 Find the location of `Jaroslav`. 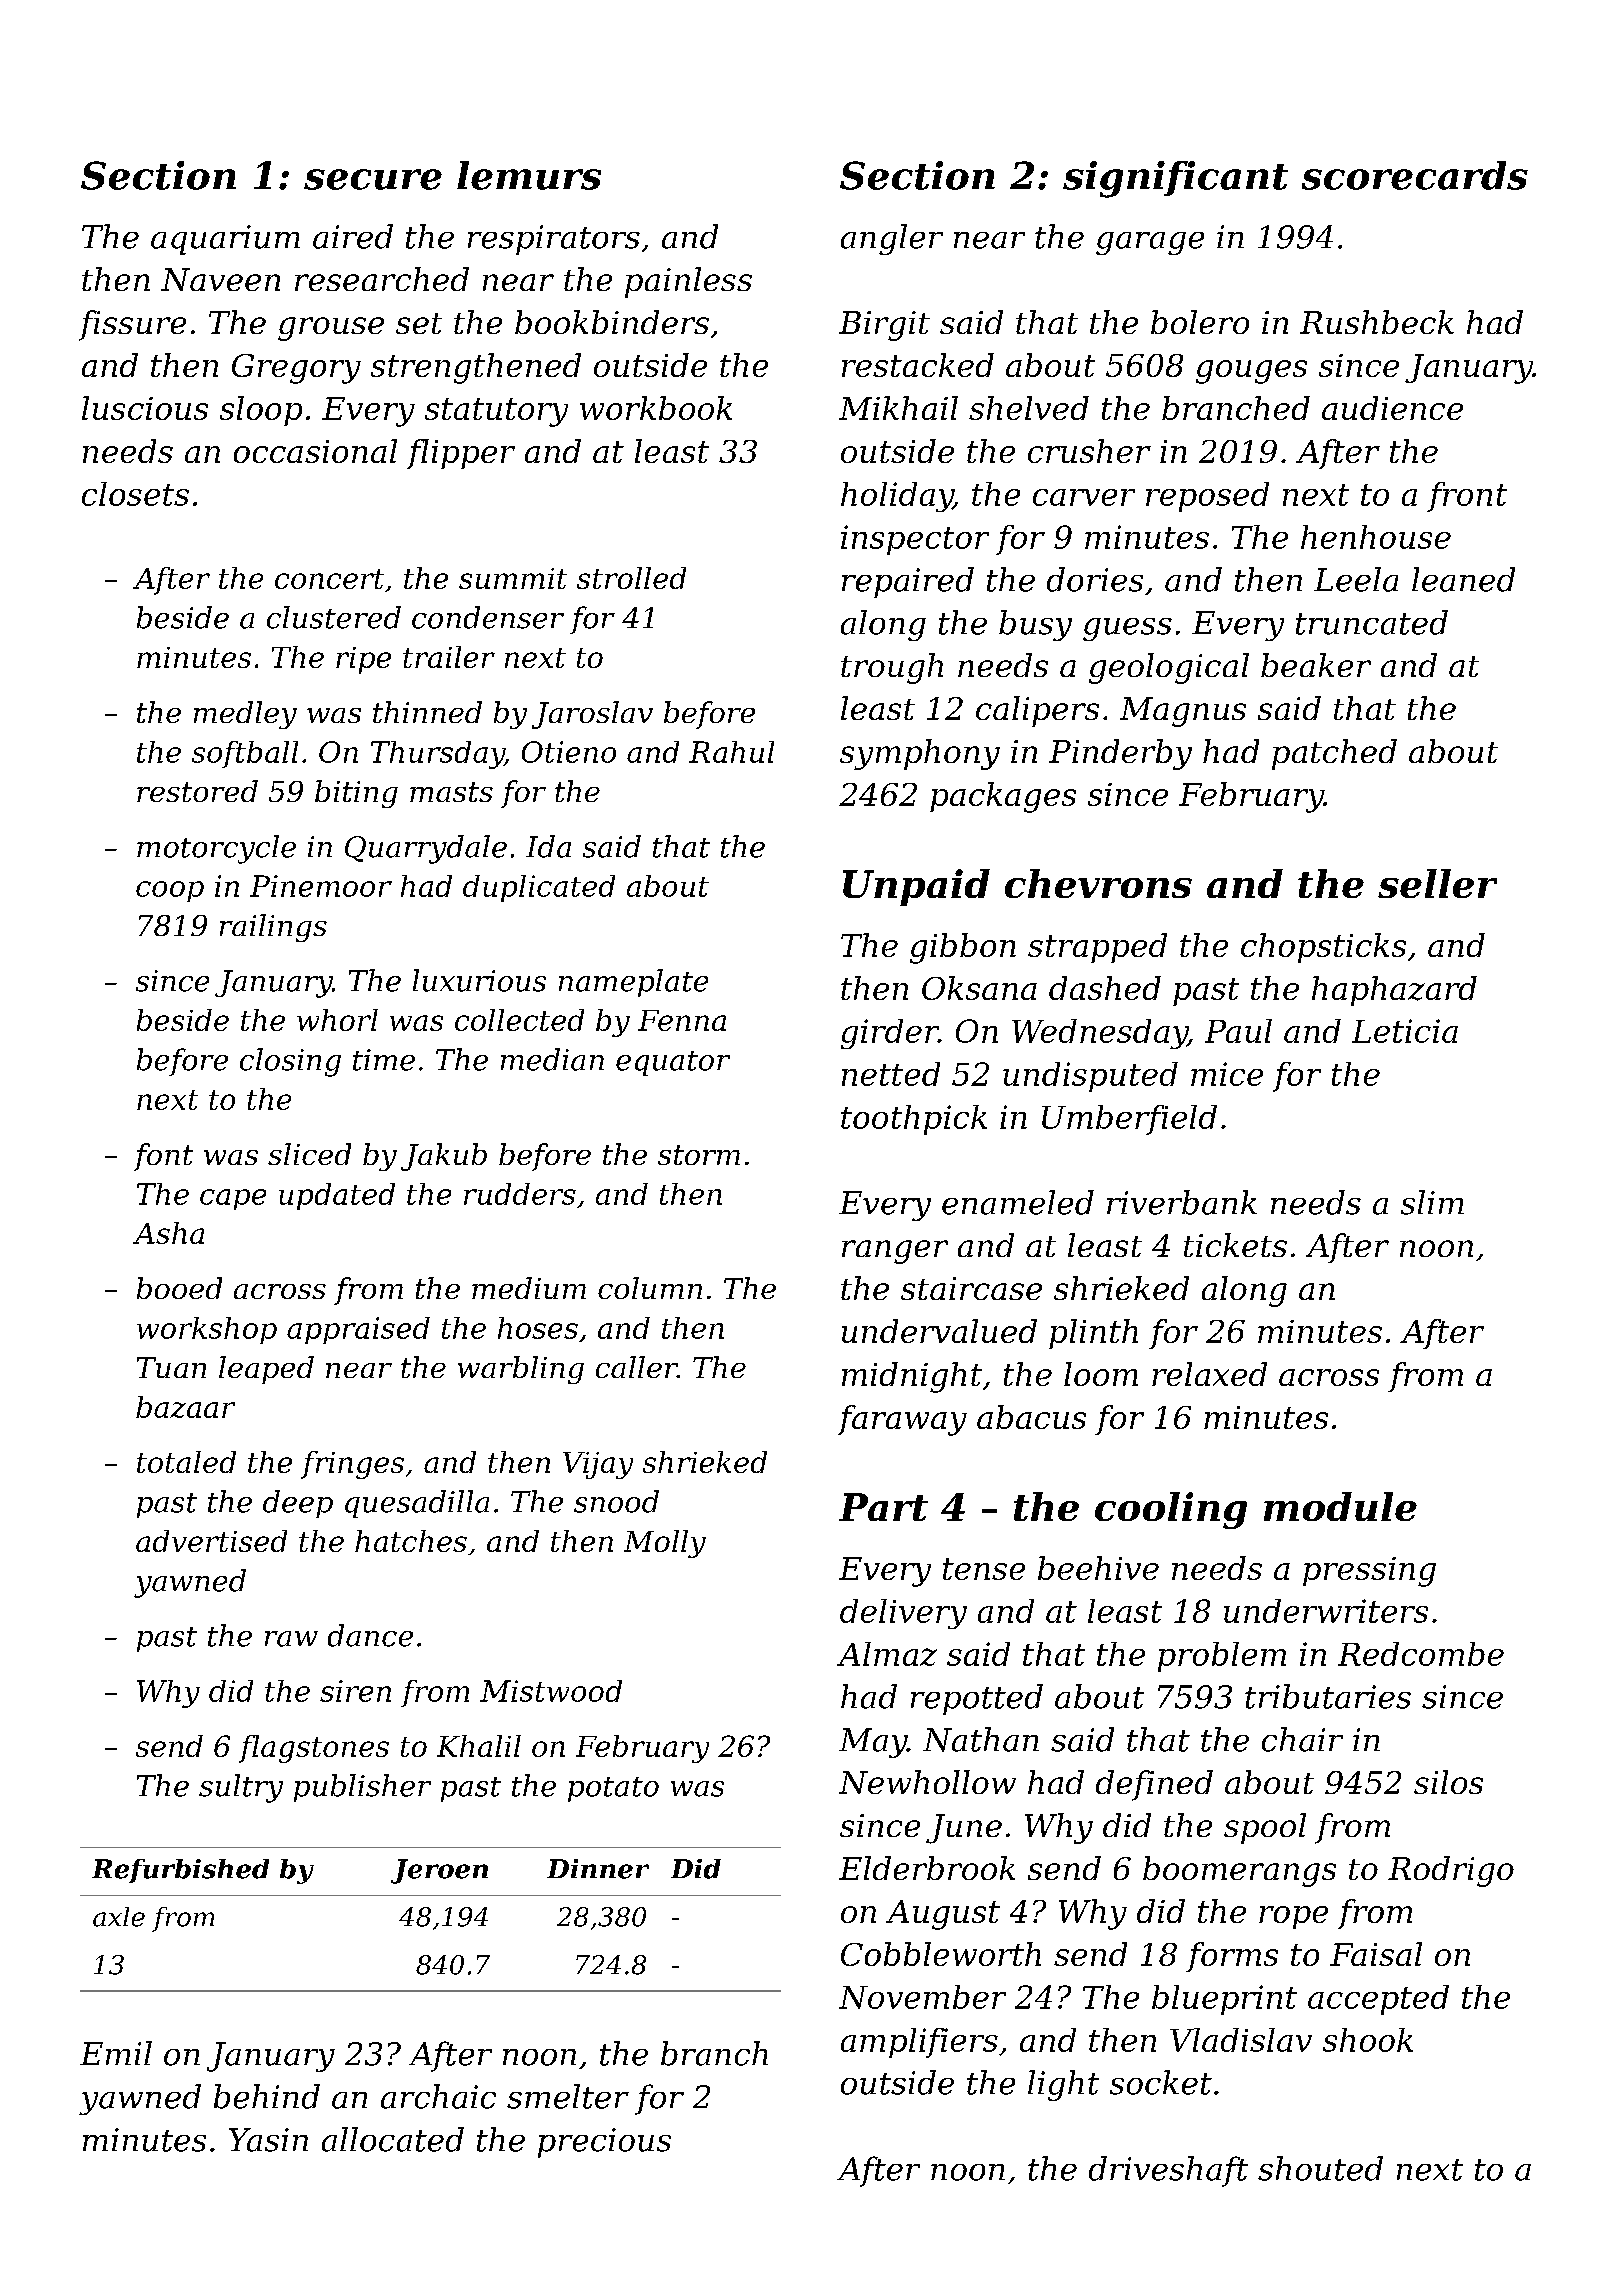

Jaroslav is located at coordinates (592, 715).
